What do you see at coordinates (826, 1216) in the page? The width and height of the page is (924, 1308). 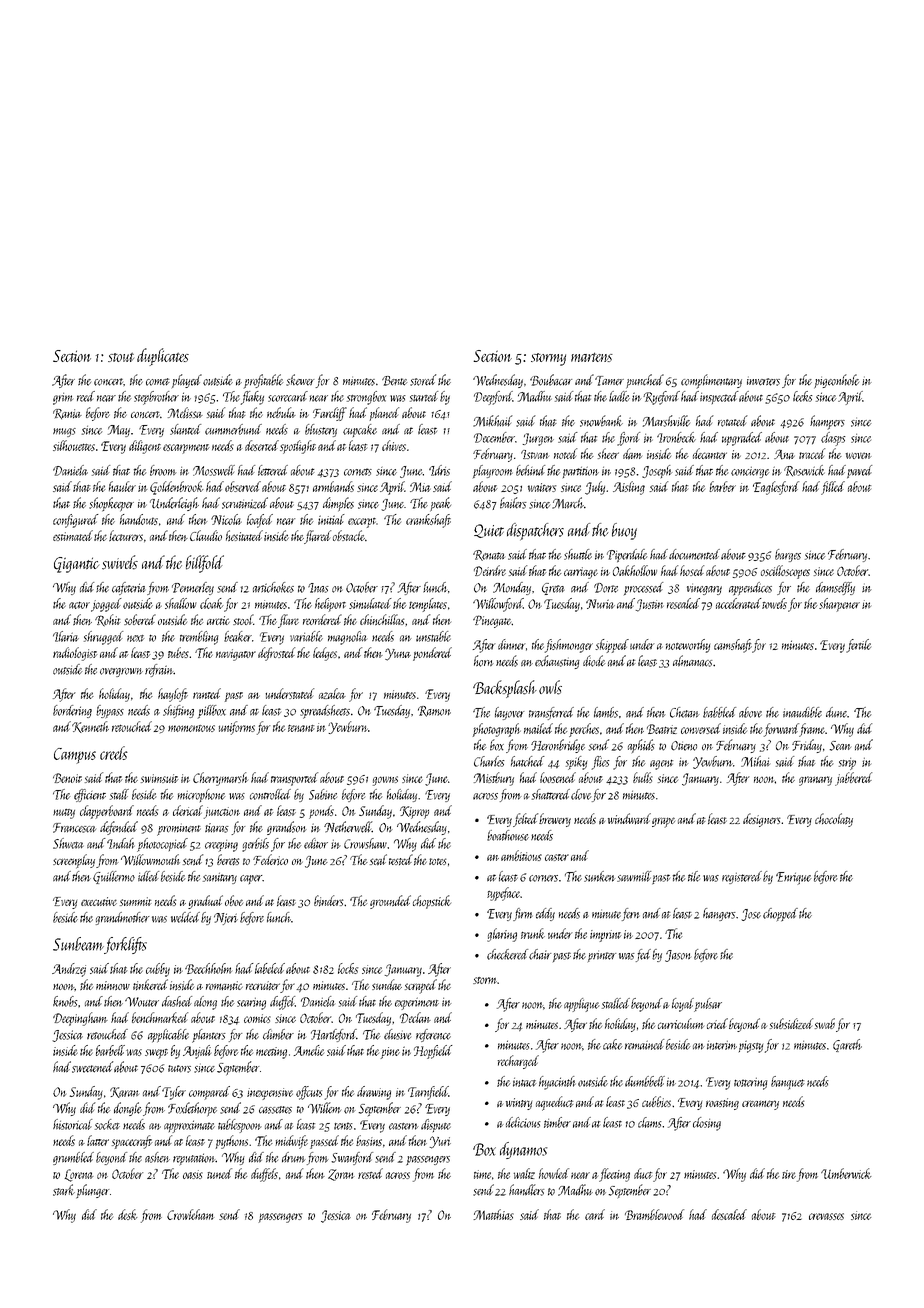 I see `crevasses` at bounding box center [826, 1216].
